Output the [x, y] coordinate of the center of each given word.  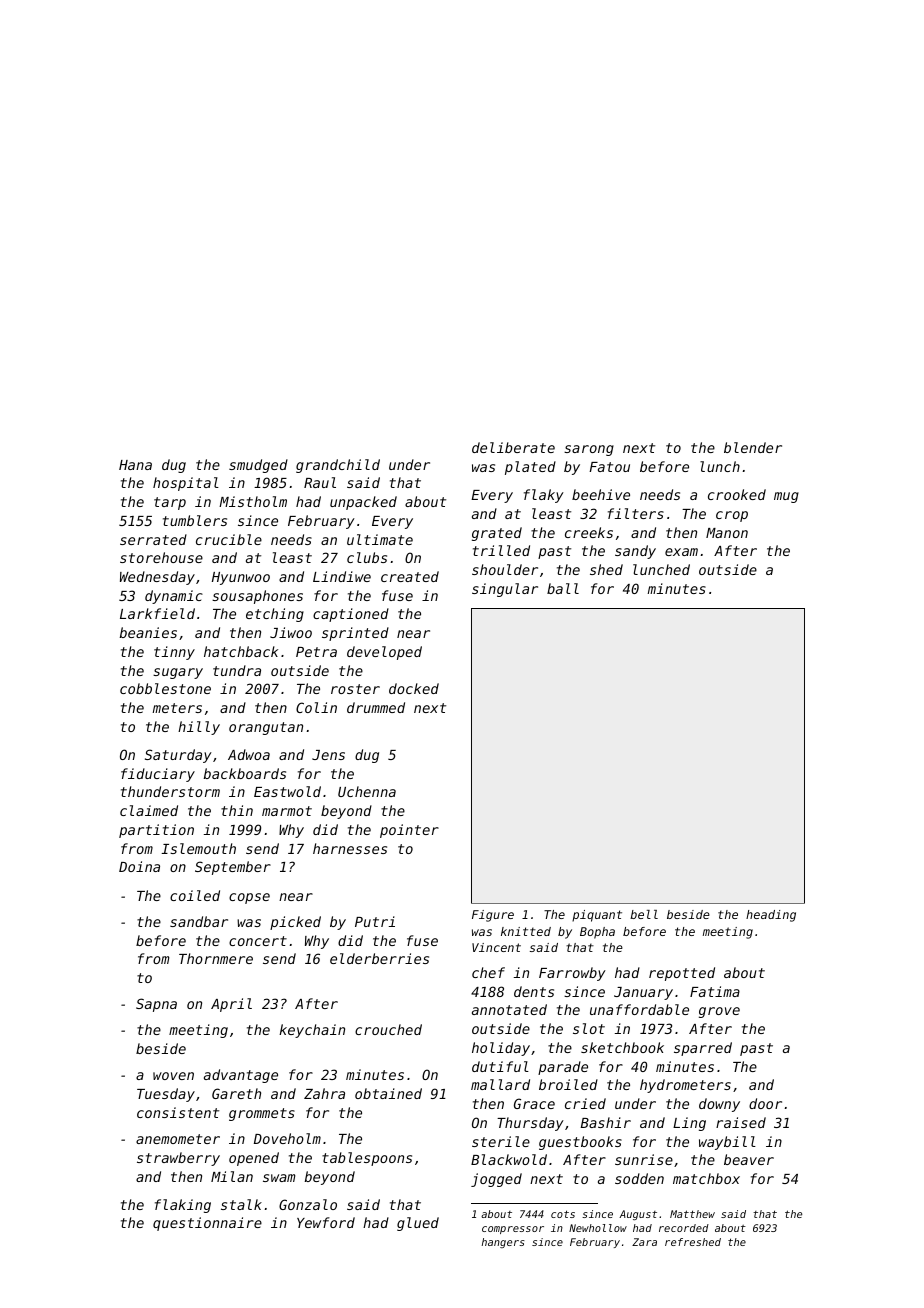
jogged [496, 1180]
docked [414, 688]
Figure [493, 916]
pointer [409, 831]
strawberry [178, 1159]
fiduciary [158, 775]
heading [771, 916]
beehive [601, 494]
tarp [170, 503]
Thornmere [216, 958]
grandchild [338, 466]
